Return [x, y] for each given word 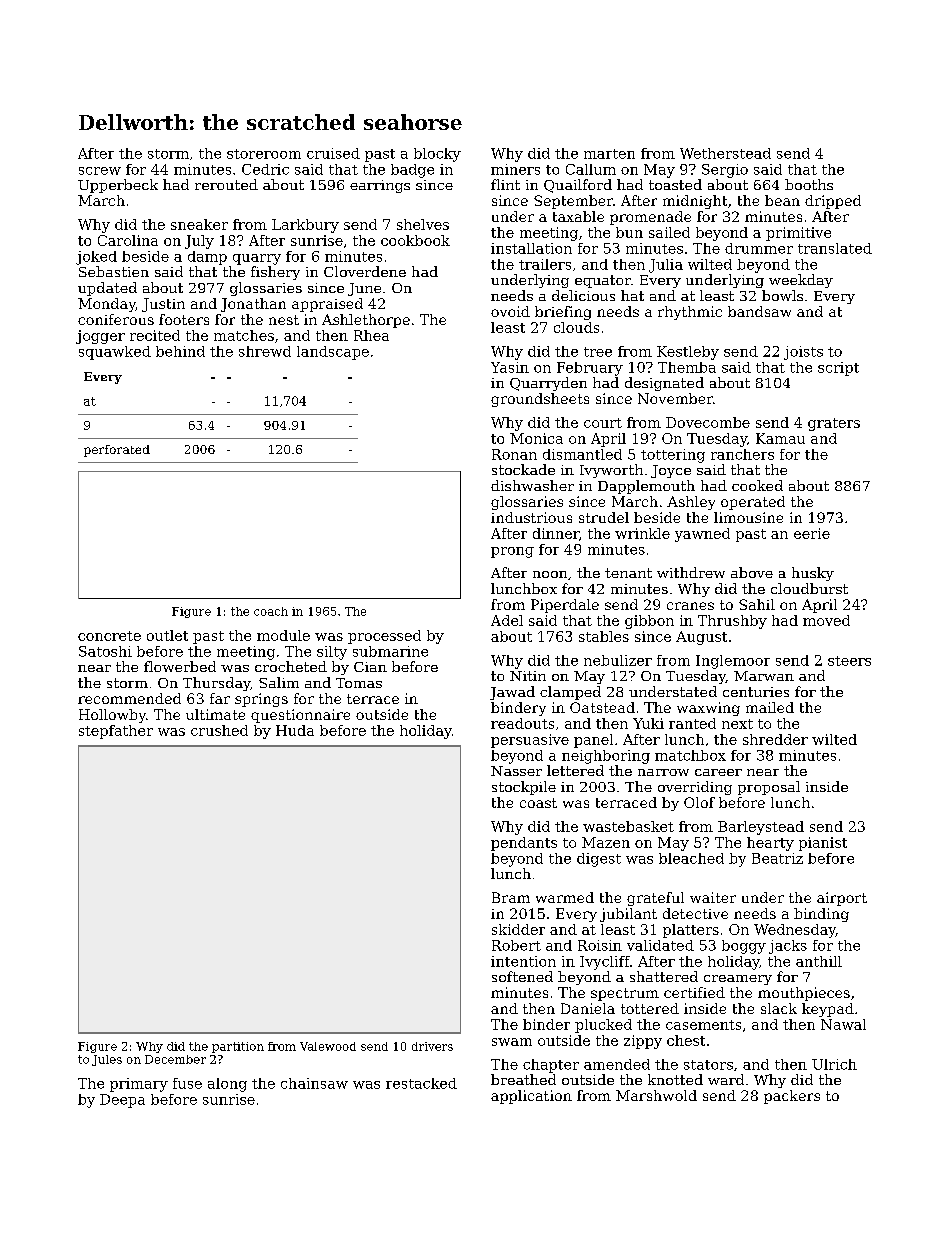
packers [792, 1097]
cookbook [415, 240]
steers [849, 661]
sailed [669, 232]
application [531, 1097]
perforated [117, 451]
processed [384, 637]
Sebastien [114, 271]
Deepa [122, 1101]
